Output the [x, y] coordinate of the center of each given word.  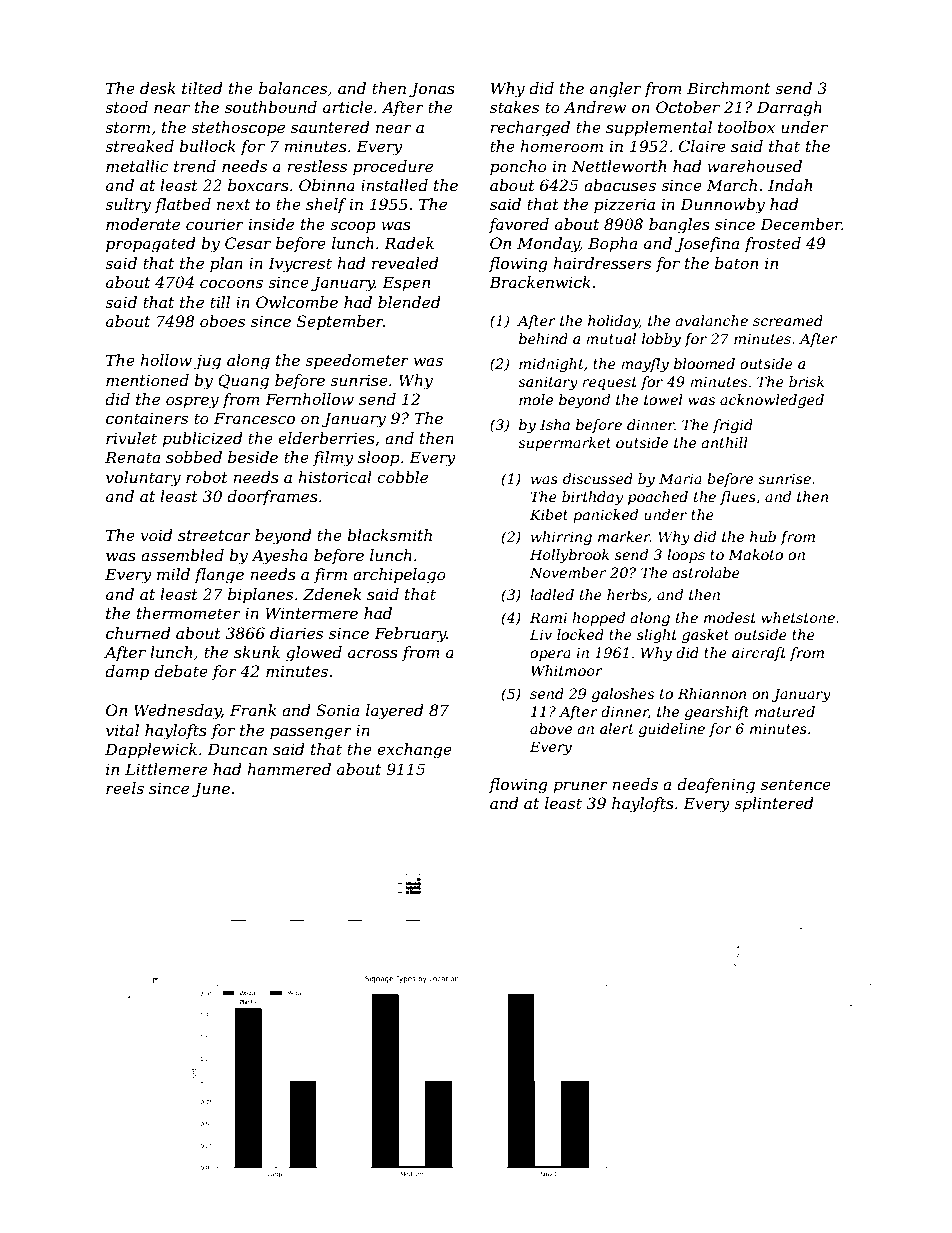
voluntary [143, 479]
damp [127, 672]
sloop [379, 458]
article [348, 107]
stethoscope [238, 128]
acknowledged [772, 401]
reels [125, 788]
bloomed [704, 363]
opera [550, 655]
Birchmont [728, 88]
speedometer [357, 361]
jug [207, 362]
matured [785, 711]
